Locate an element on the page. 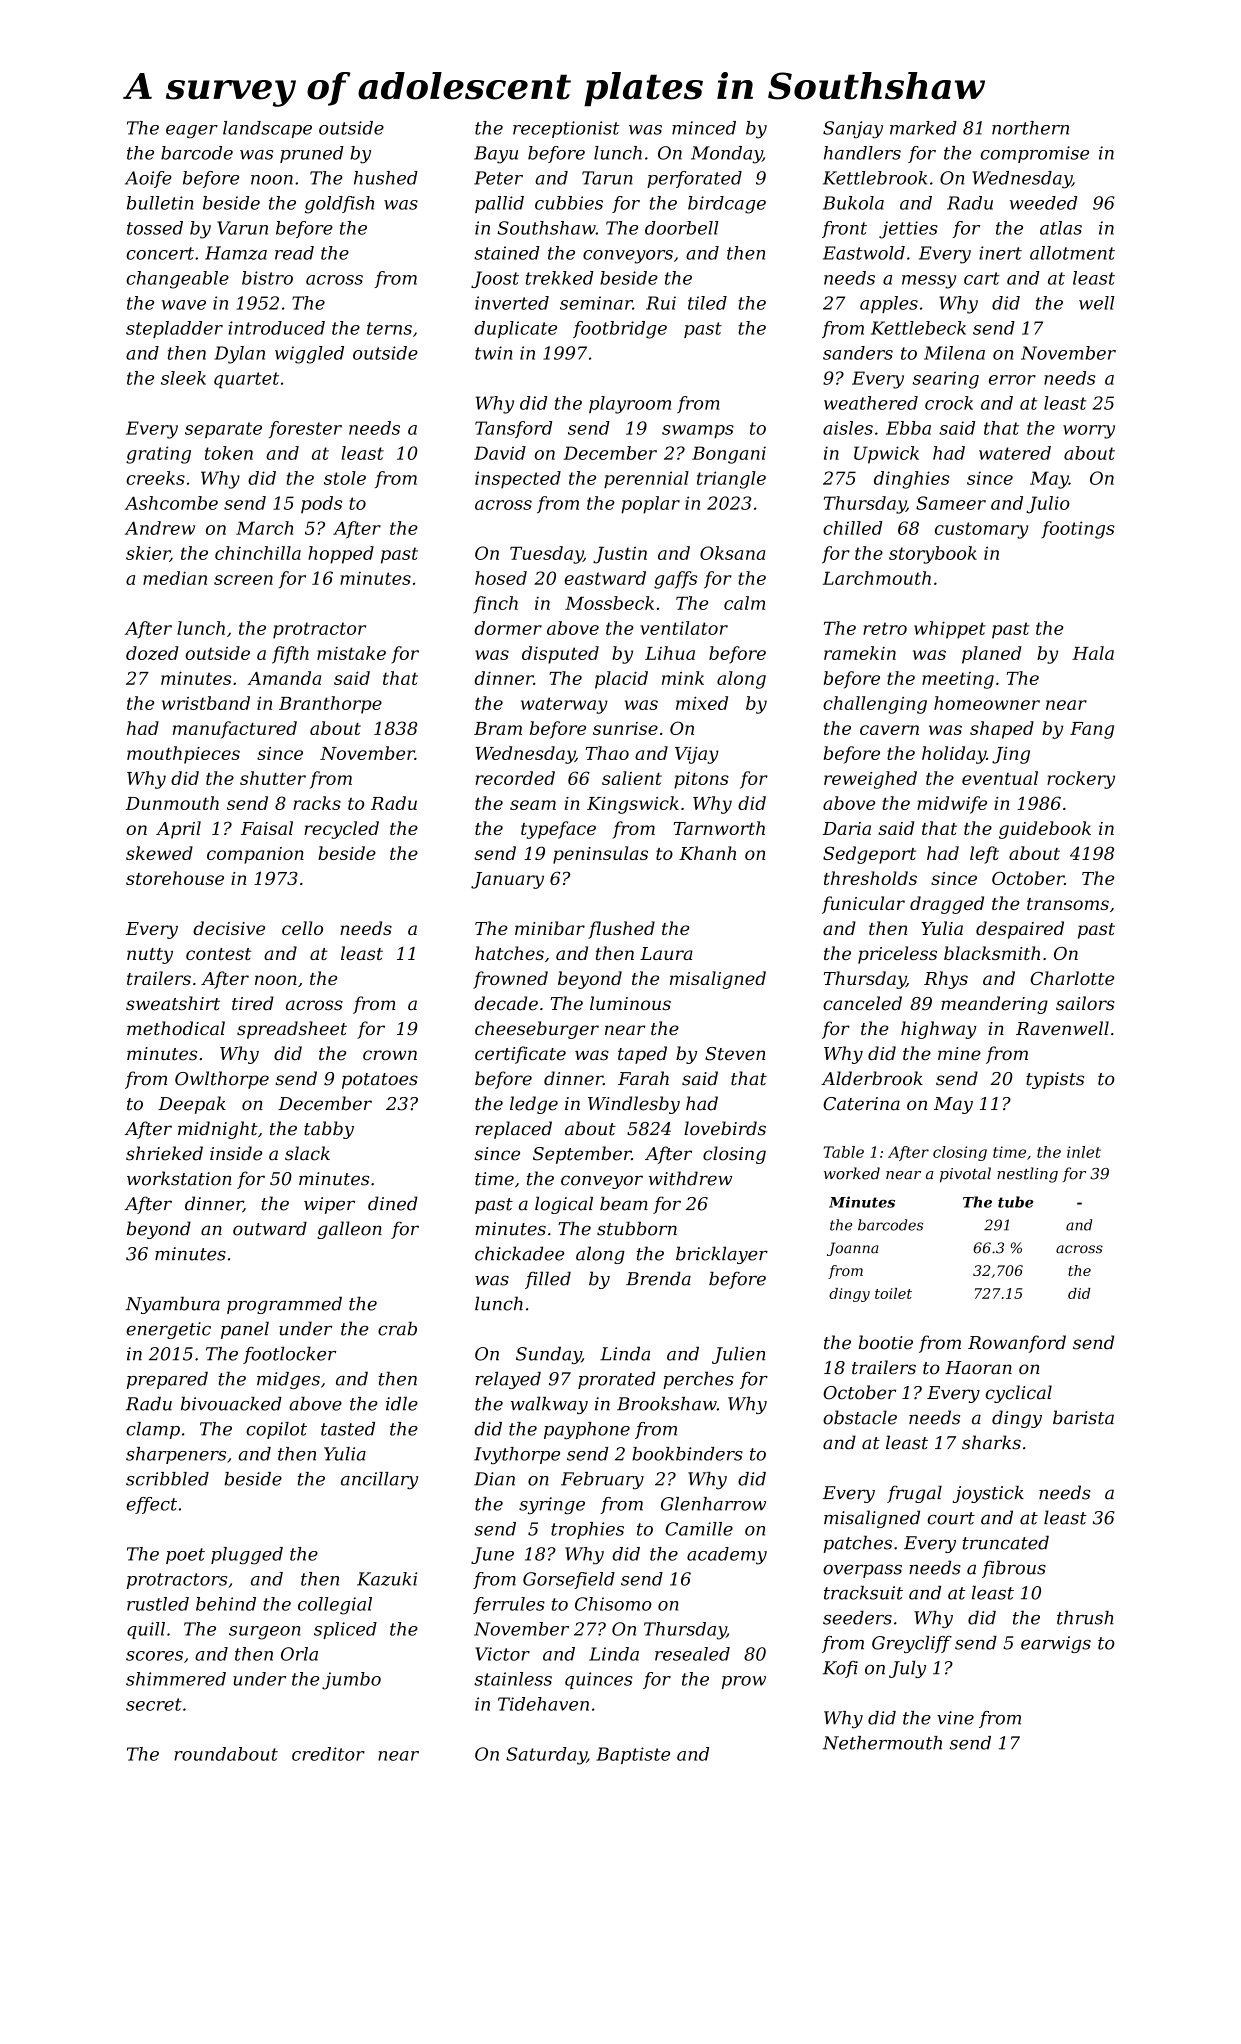  receptionist is located at coordinates (566, 129).
